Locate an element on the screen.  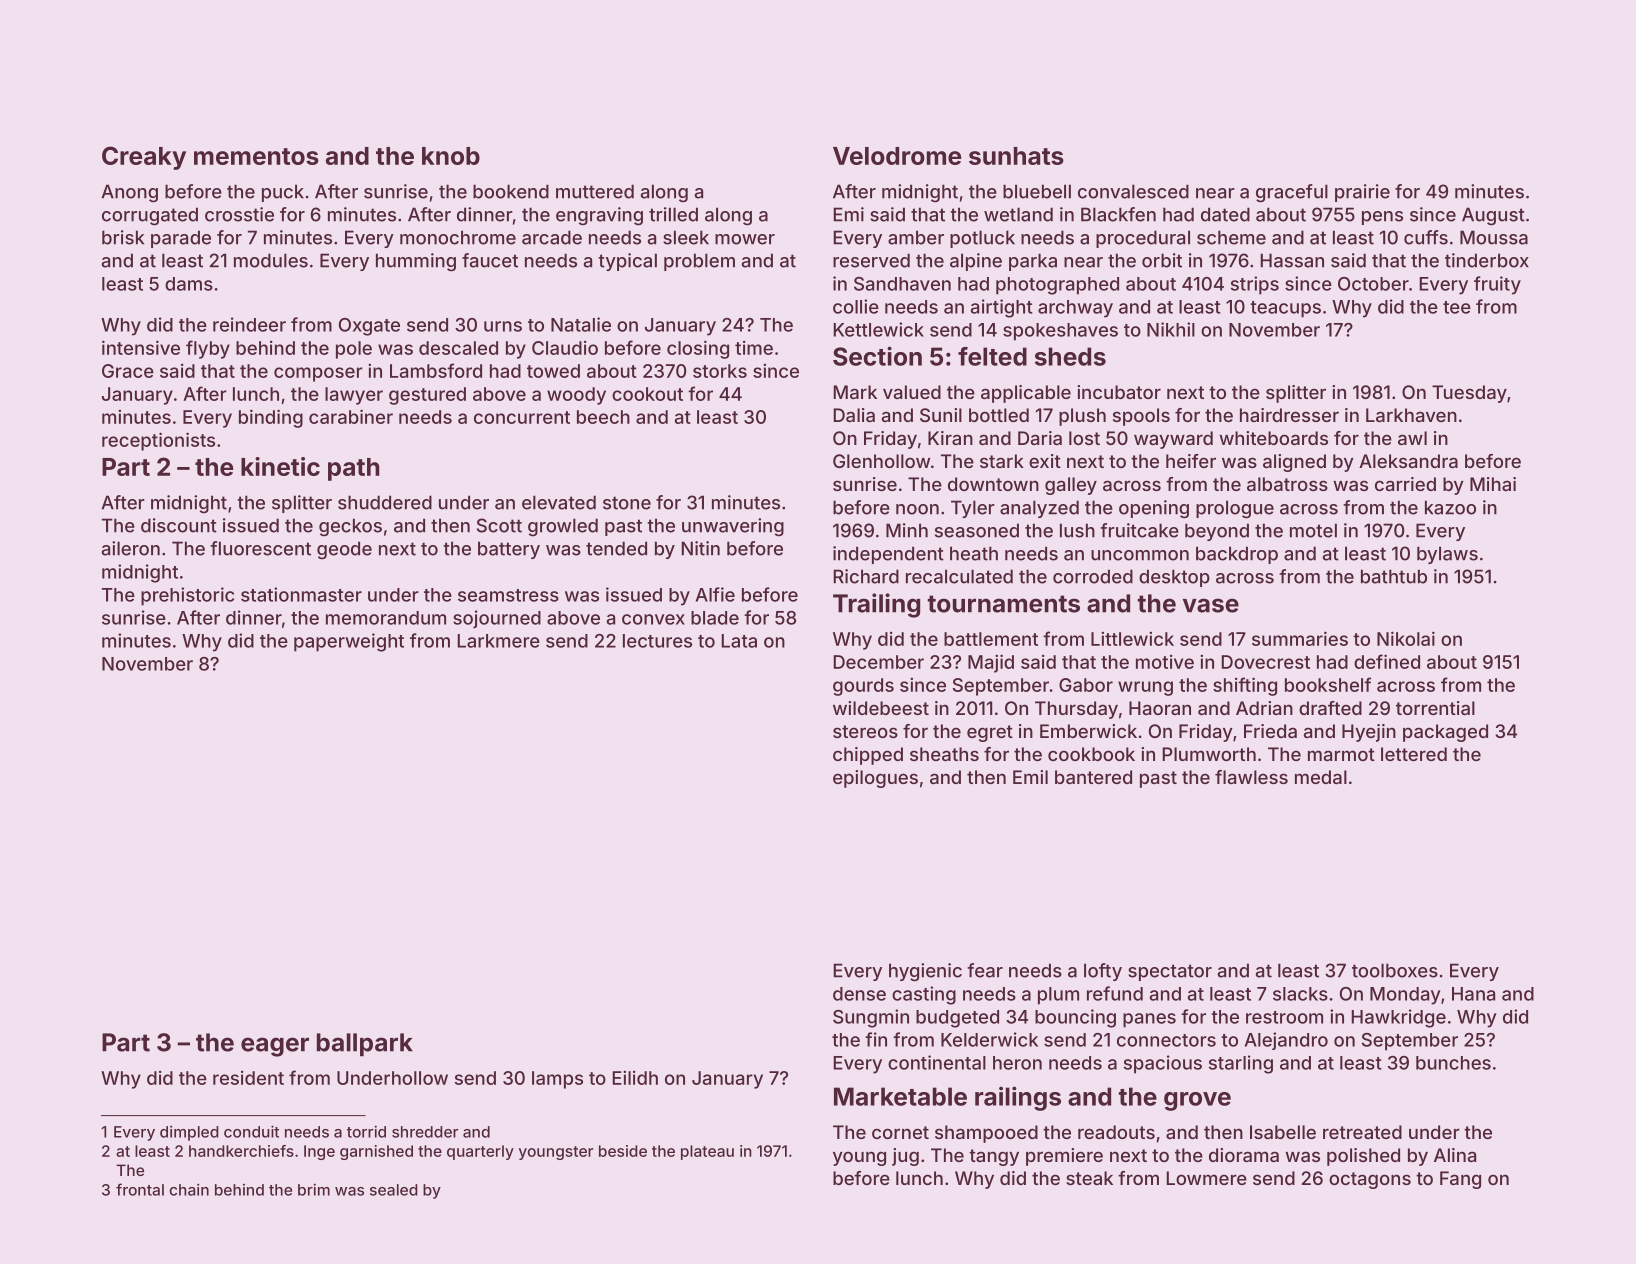
Velodrome is located at coordinates (897, 156).
